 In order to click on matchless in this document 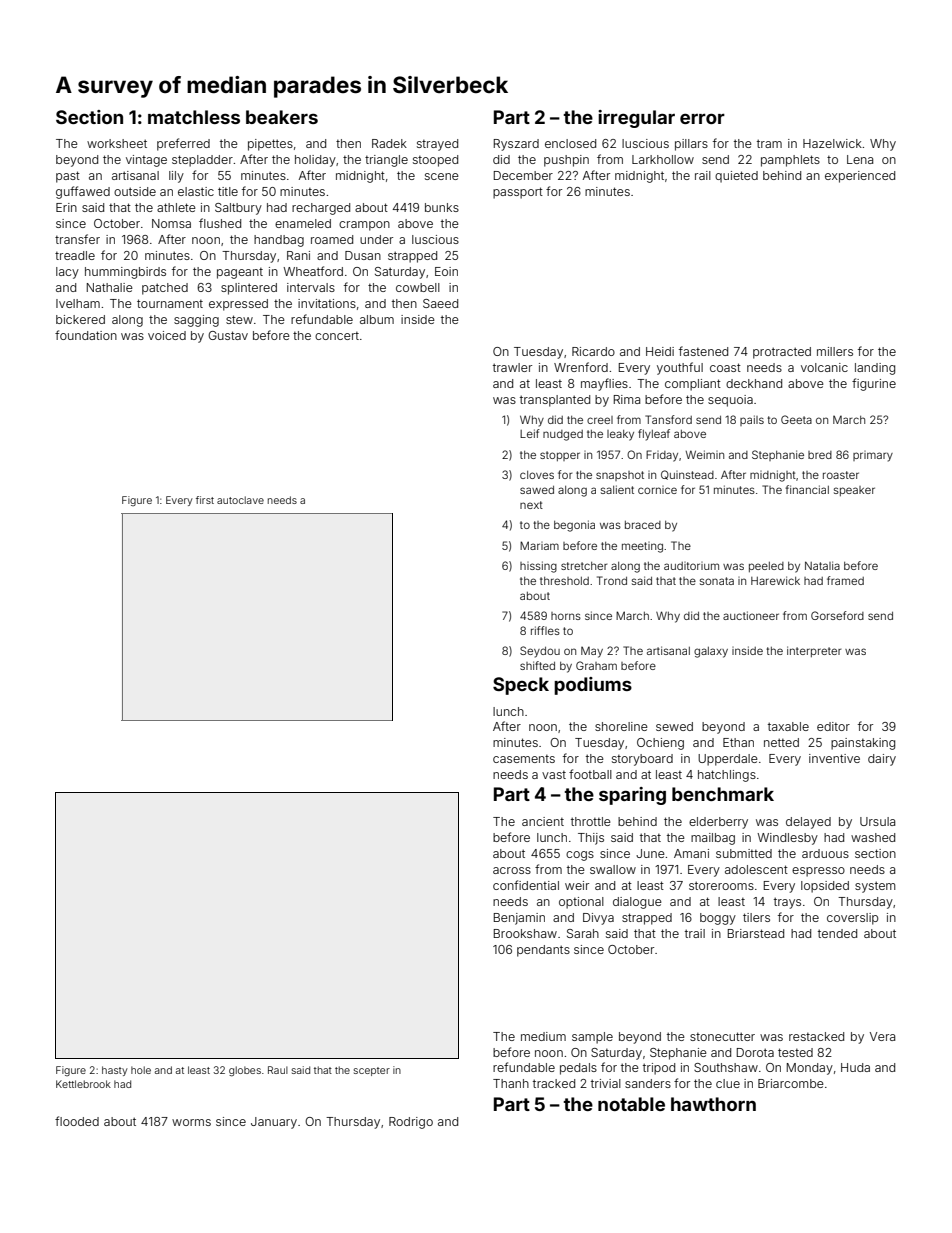, I will do `click(194, 117)`.
